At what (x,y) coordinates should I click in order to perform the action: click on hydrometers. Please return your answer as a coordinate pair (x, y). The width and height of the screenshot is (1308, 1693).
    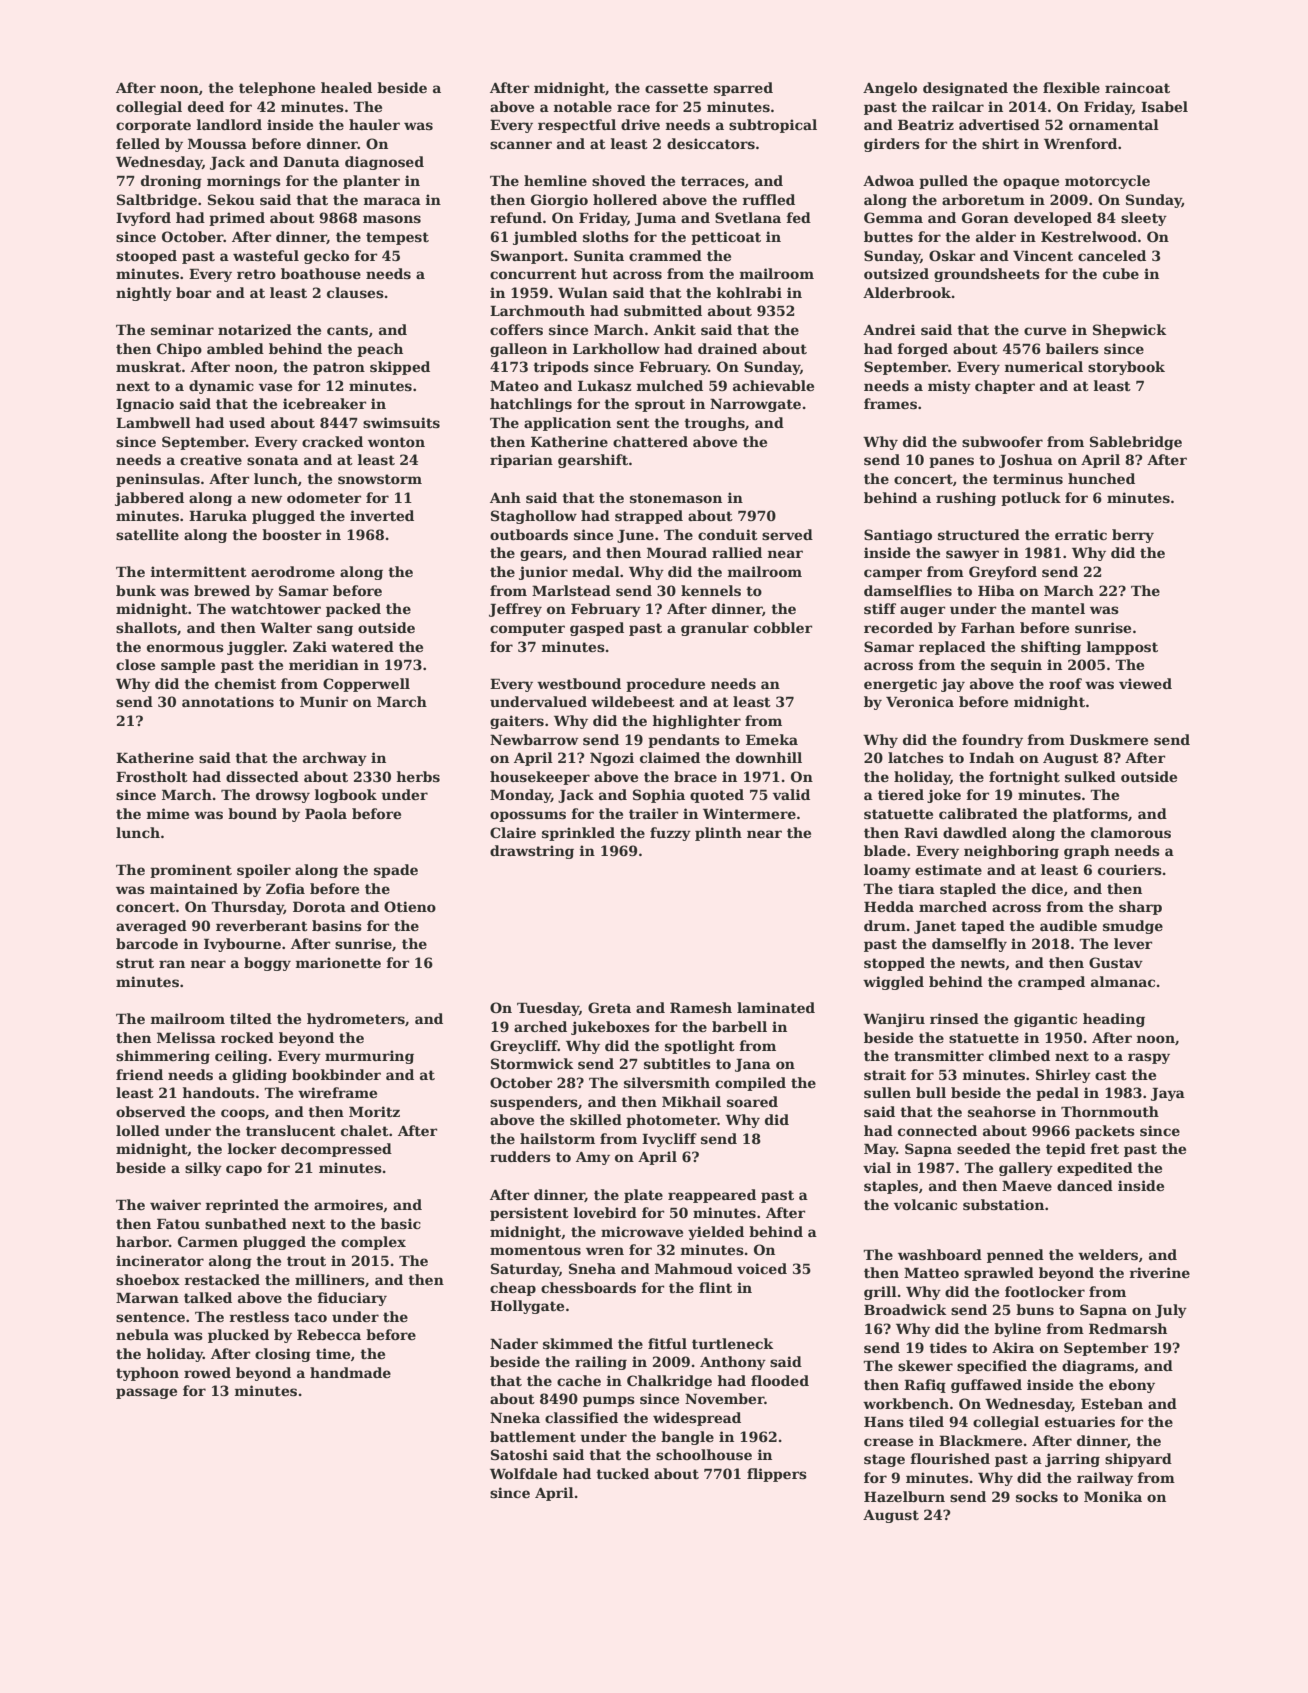
    Looking at the image, I should click on (356, 1020).
